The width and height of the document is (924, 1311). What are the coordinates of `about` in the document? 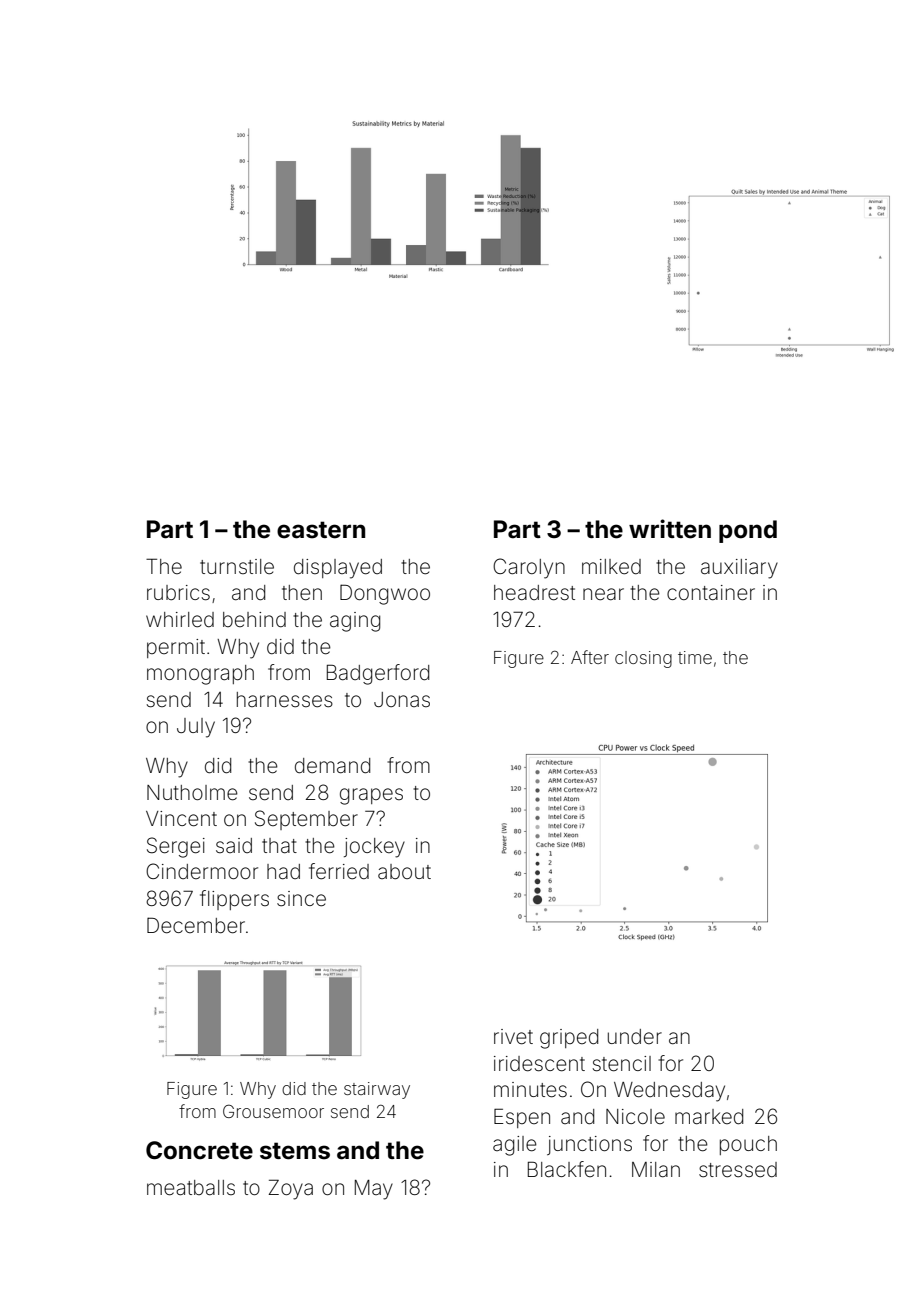 It's located at (404, 871).
